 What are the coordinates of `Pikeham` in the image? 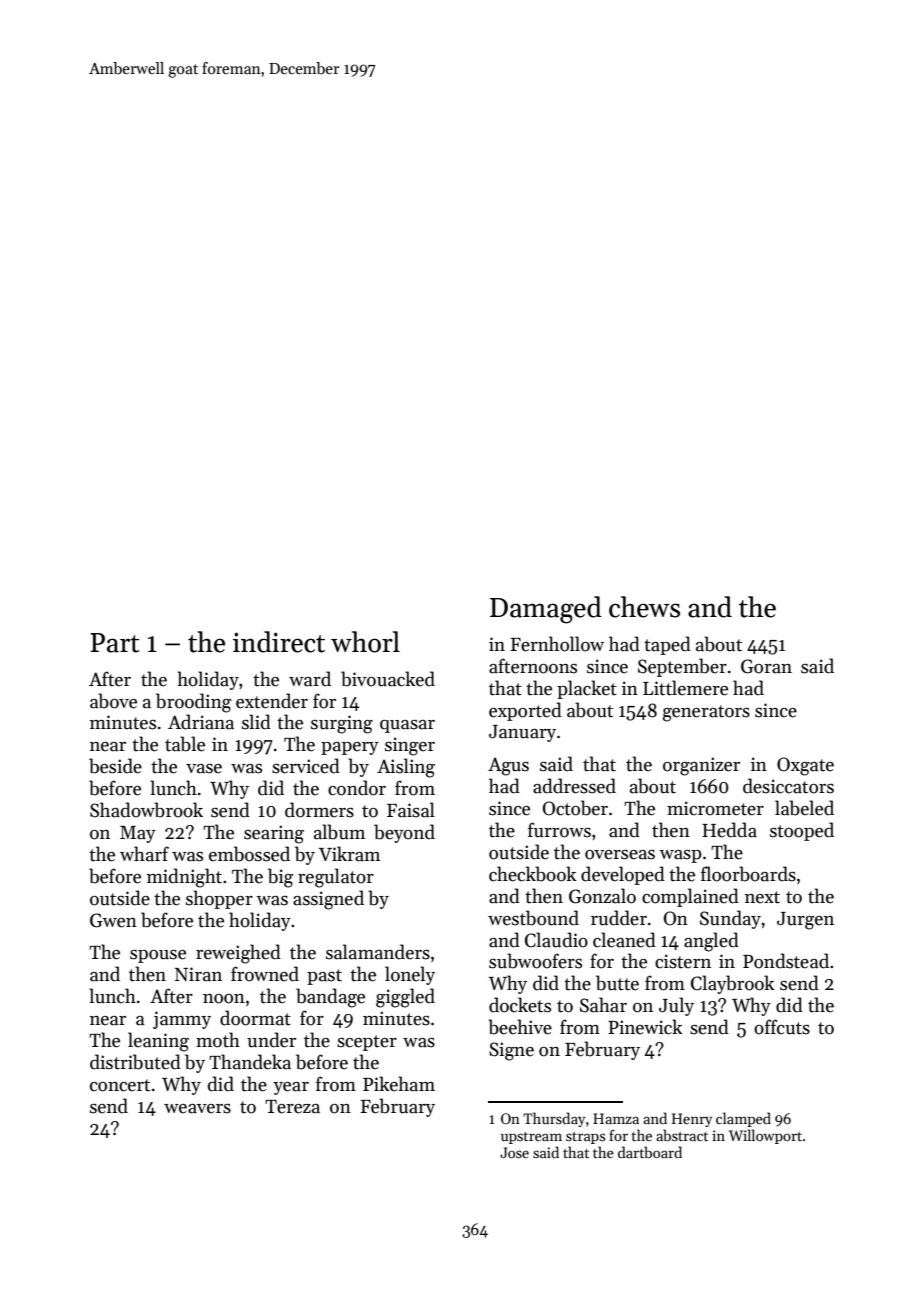 It's located at (399, 1084).
